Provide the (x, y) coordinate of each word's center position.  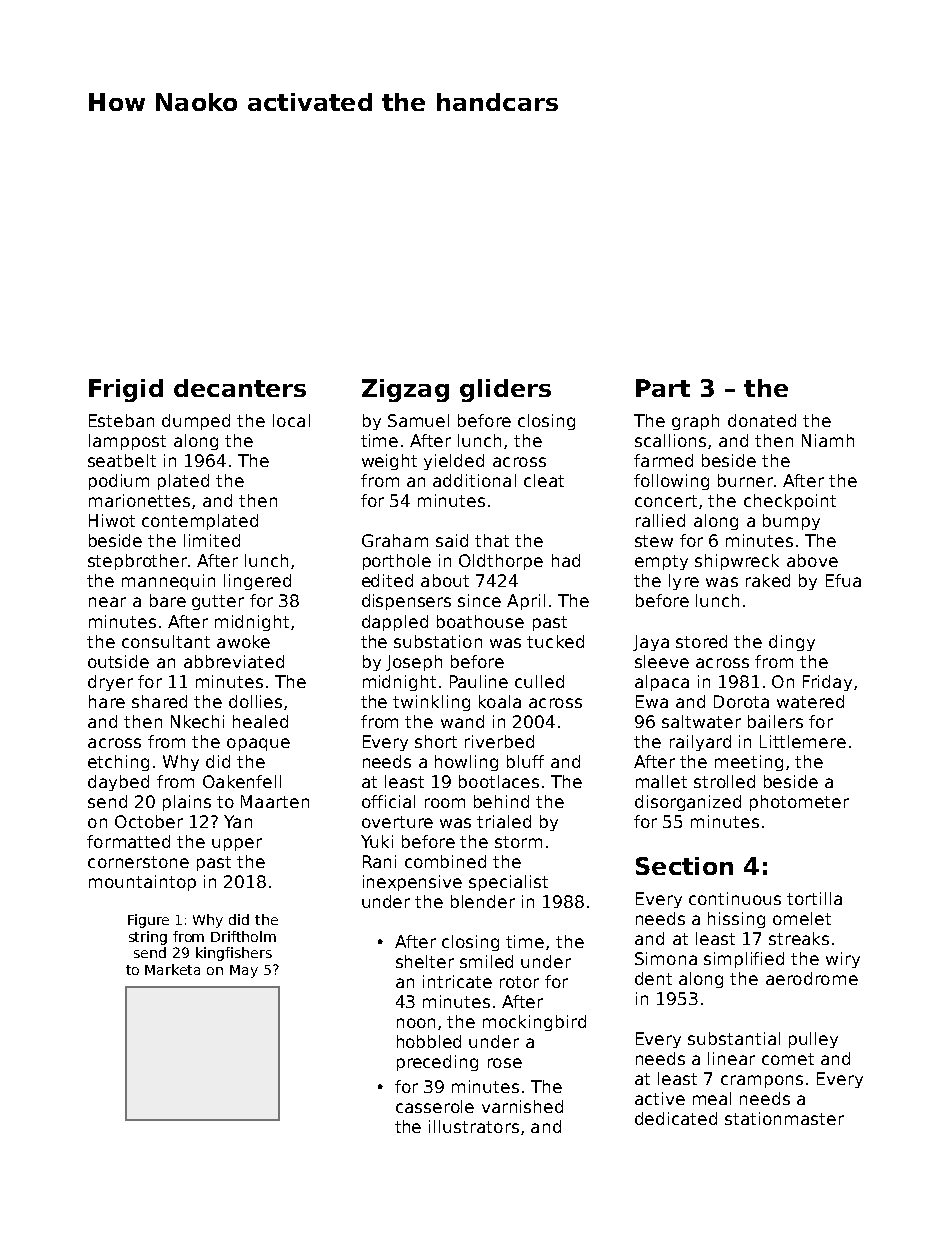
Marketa (172, 969)
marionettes (139, 500)
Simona (666, 958)
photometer (799, 803)
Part (663, 388)
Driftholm (243, 936)
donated (762, 420)
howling (466, 763)
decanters (240, 388)
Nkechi (197, 721)
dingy (792, 643)
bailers (775, 721)
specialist (508, 883)
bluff (525, 761)
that (492, 540)
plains (187, 803)
